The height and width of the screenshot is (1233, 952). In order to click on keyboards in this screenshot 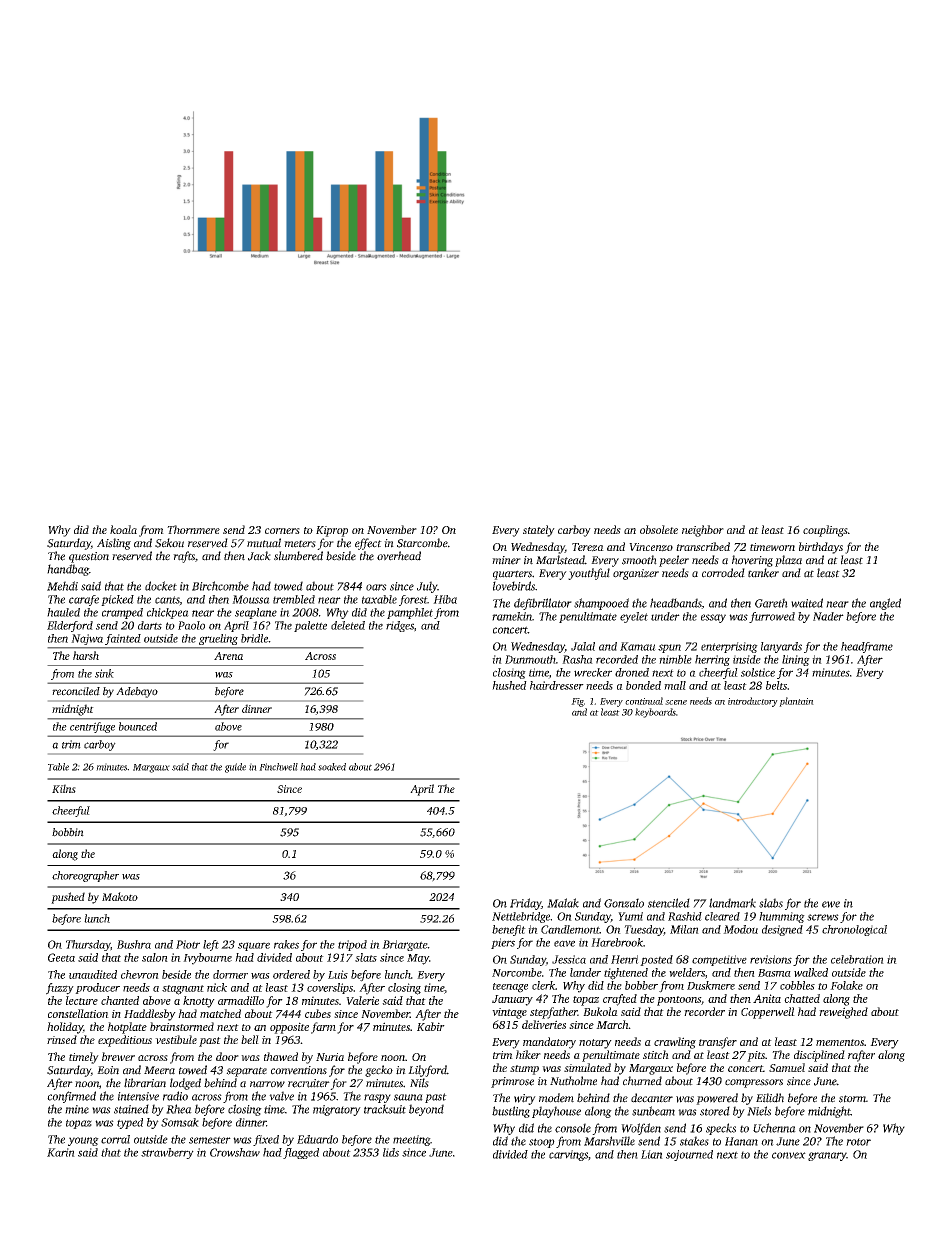, I will do `click(655, 713)`.
